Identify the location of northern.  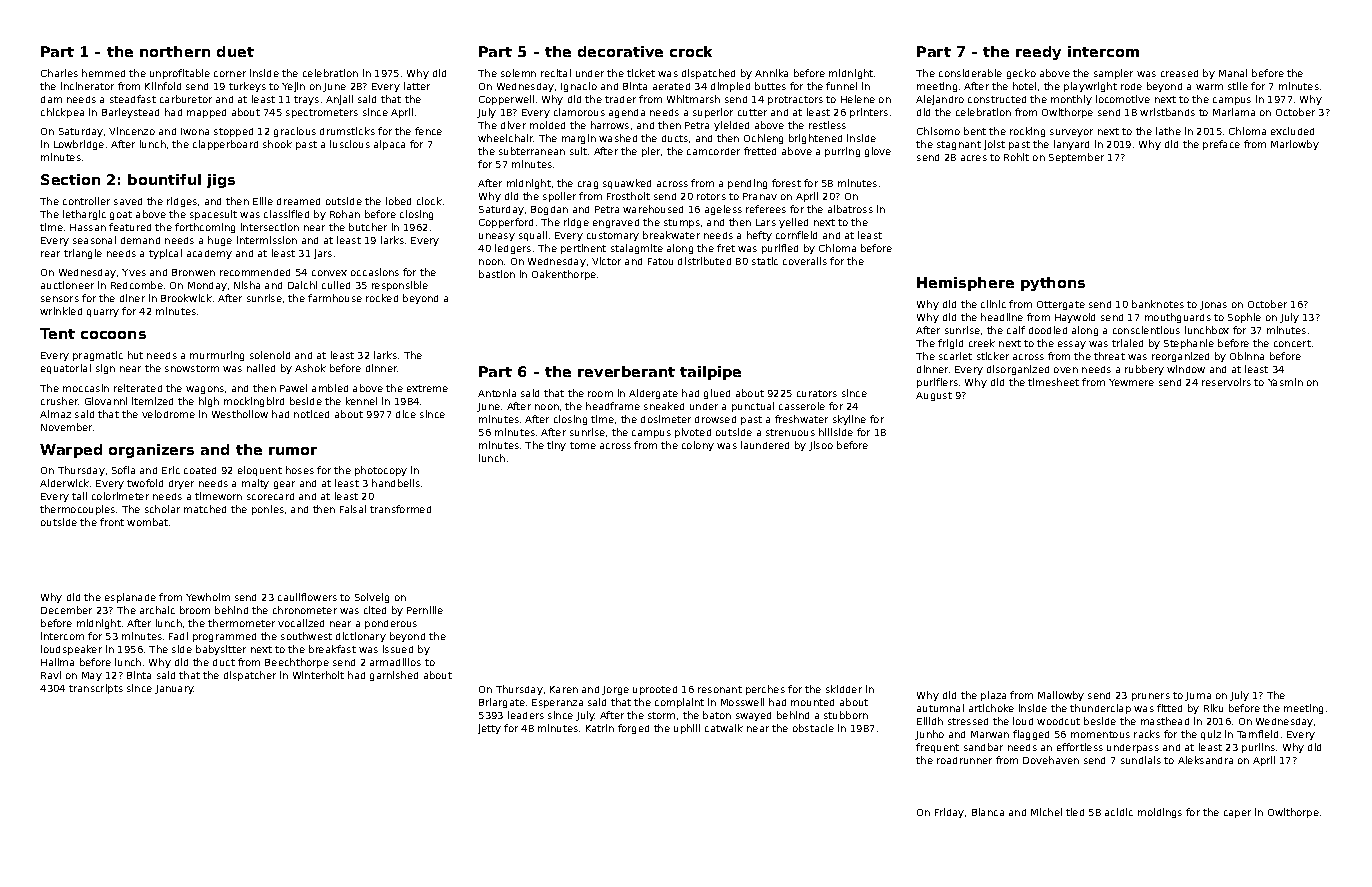
(175, 51).
